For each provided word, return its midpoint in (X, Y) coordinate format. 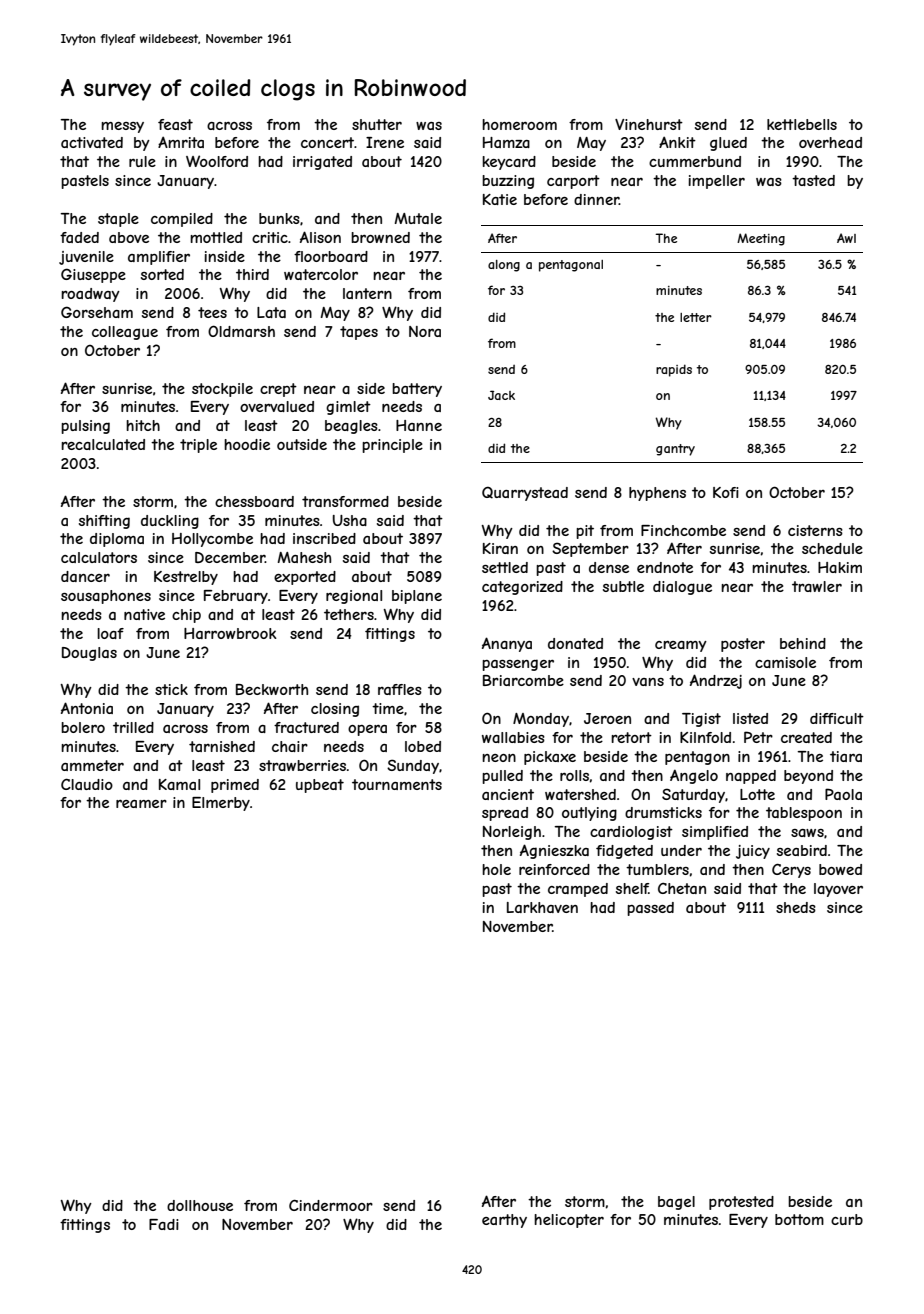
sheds (796, 907)
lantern (367, 293)
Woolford (217, 161)
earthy (504, 1221)
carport (573, 182)
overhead (830, 142)
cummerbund (695, 161)
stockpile (222, 390)
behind (803, 643)
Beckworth (272, 689)
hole (496, 869)
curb (847, 1219)
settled (505, 567)
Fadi (164, 1224)
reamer (141, 804)
